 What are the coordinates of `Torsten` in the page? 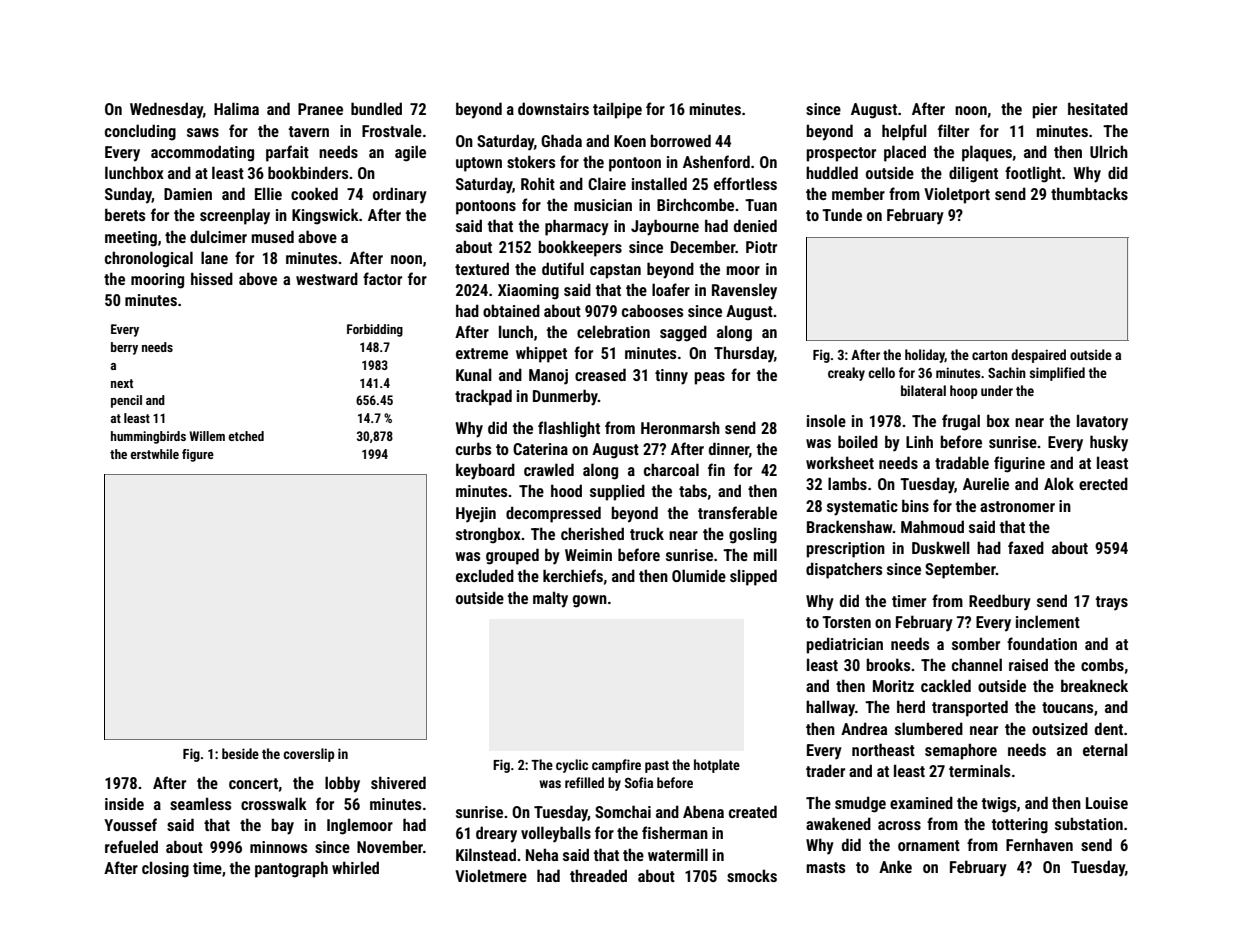 It's located at (846, 622).
